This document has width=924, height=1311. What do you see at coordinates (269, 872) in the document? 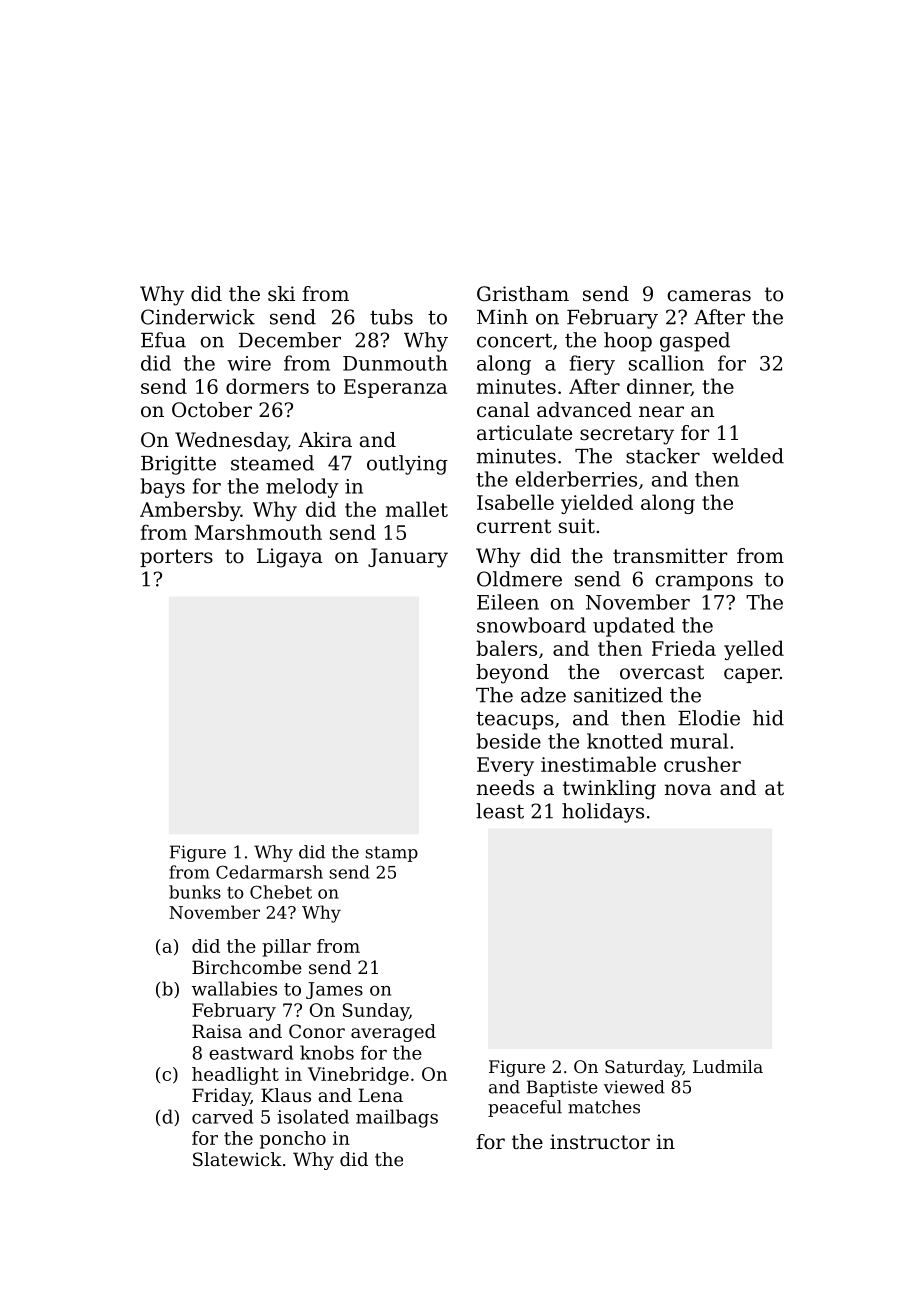
I see `Cedarmarsh` at bounding box center [269, 872].
